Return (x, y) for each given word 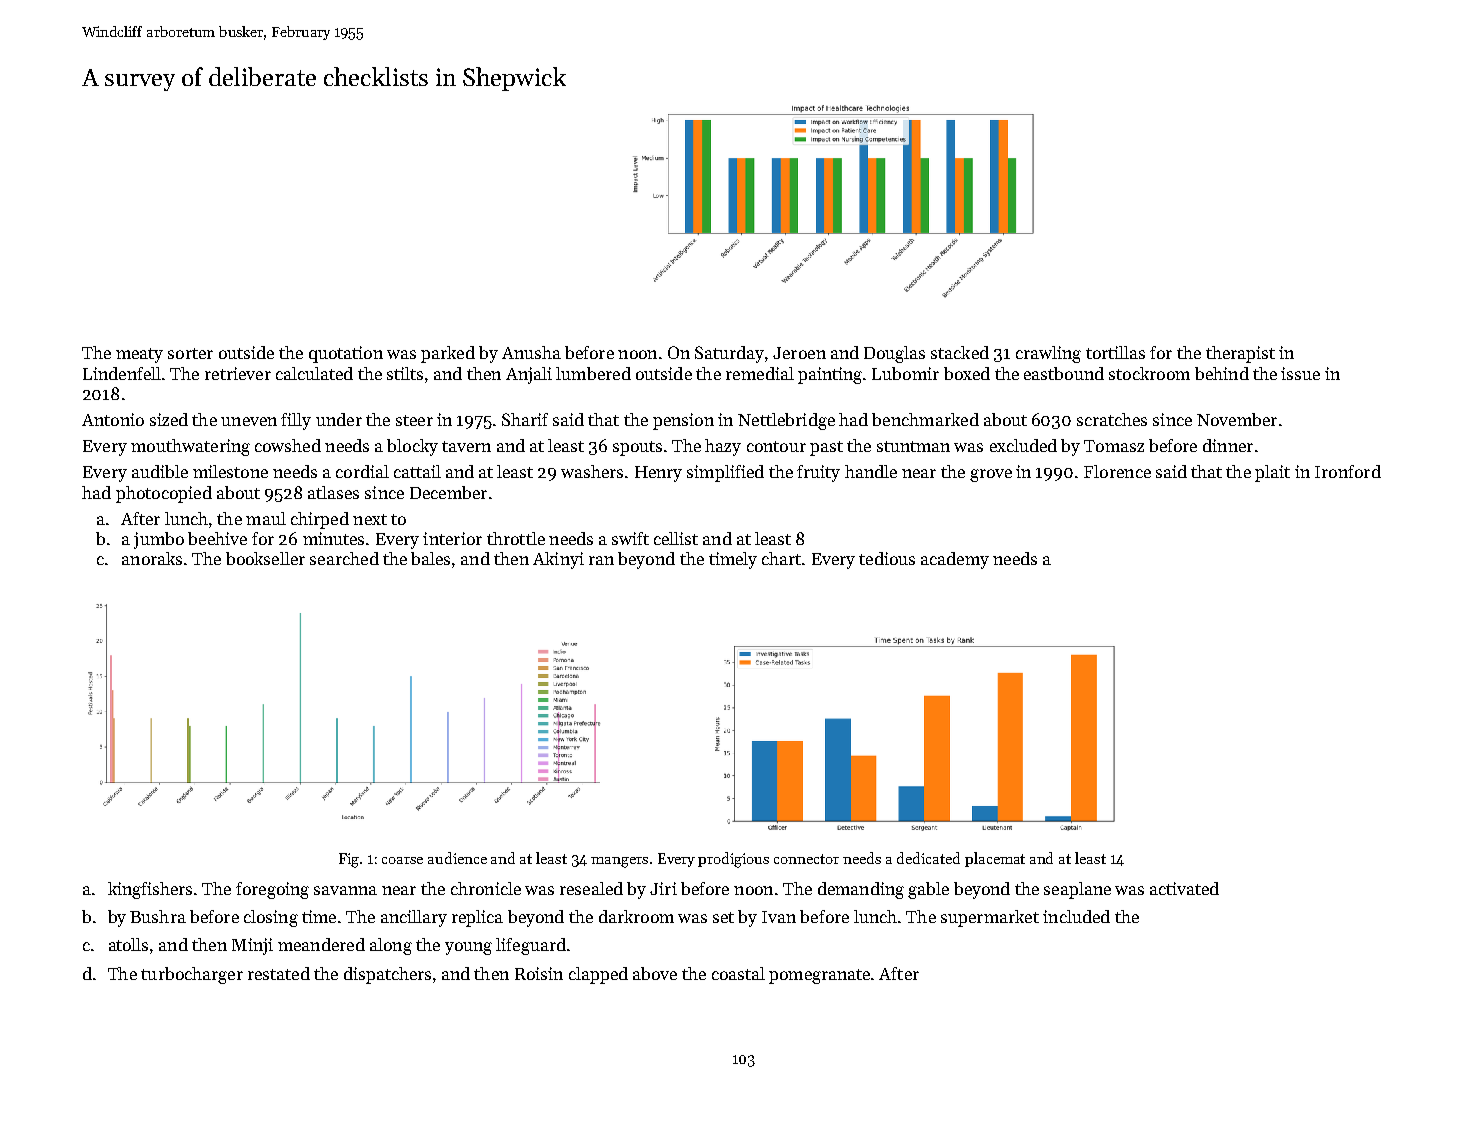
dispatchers (387, 975)
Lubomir (905, 373)
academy (955, 560)
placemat (995, 859)
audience (457, 858)
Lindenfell (122, 373)
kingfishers (150, 890)
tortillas (1115, 352)
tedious (887, 558)
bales (430, 558)
